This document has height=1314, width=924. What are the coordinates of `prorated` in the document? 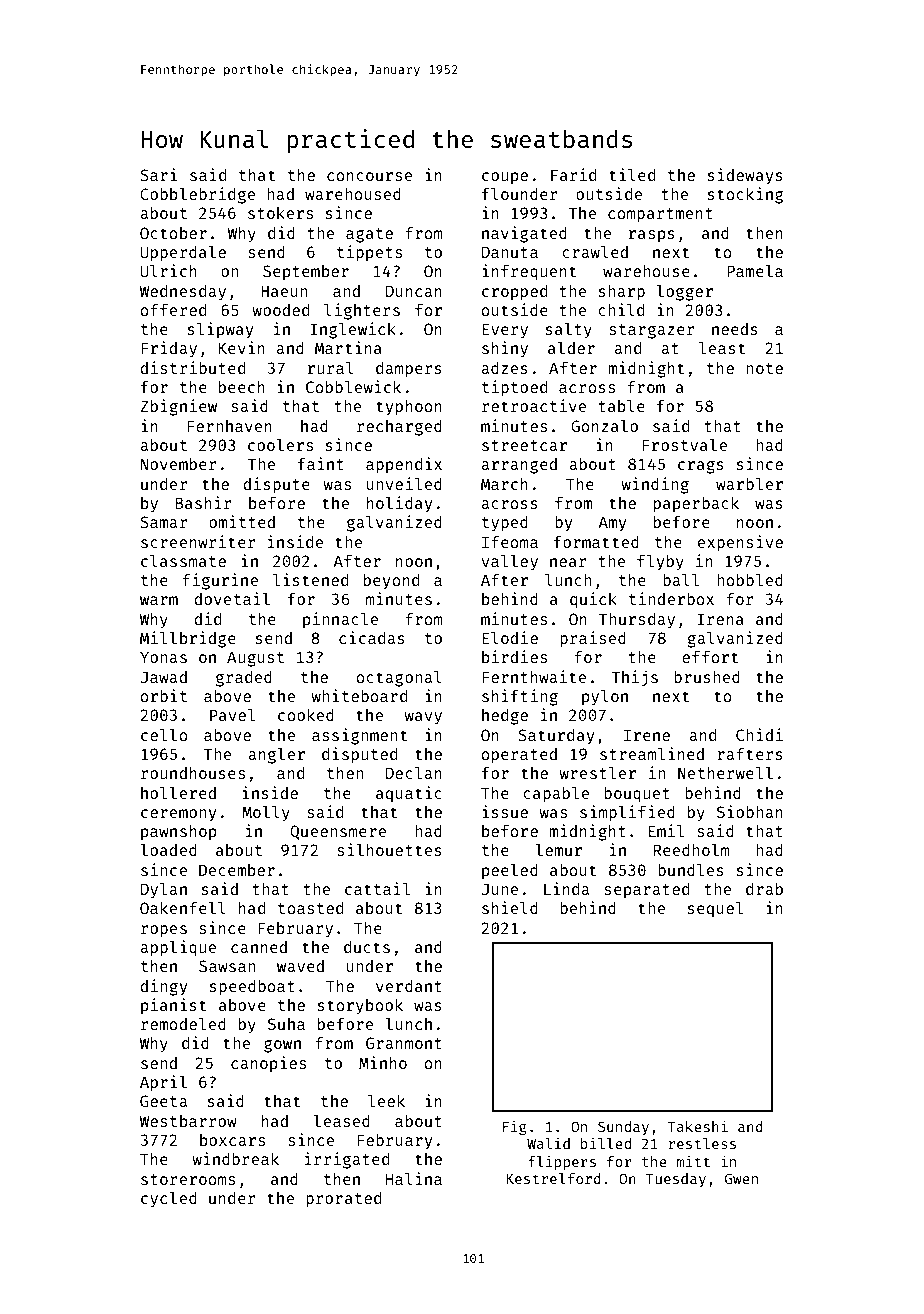 It's located at (343, 1200).
